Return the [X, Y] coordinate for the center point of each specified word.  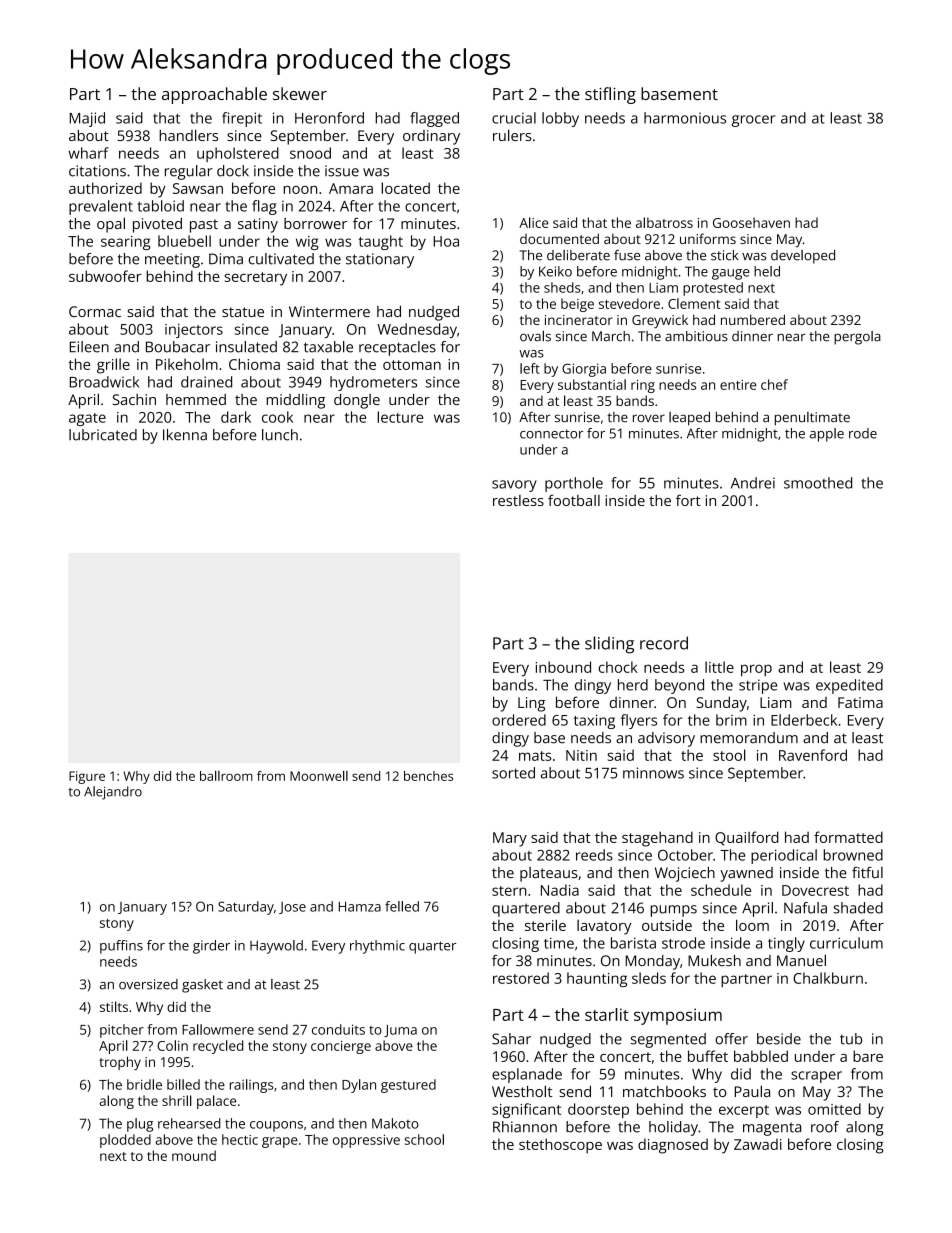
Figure [87, 777]
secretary [255, 279]
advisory [666, 739]
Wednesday [417, 330]
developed [803, 257]
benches [428, 776]
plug [140, 1125]
